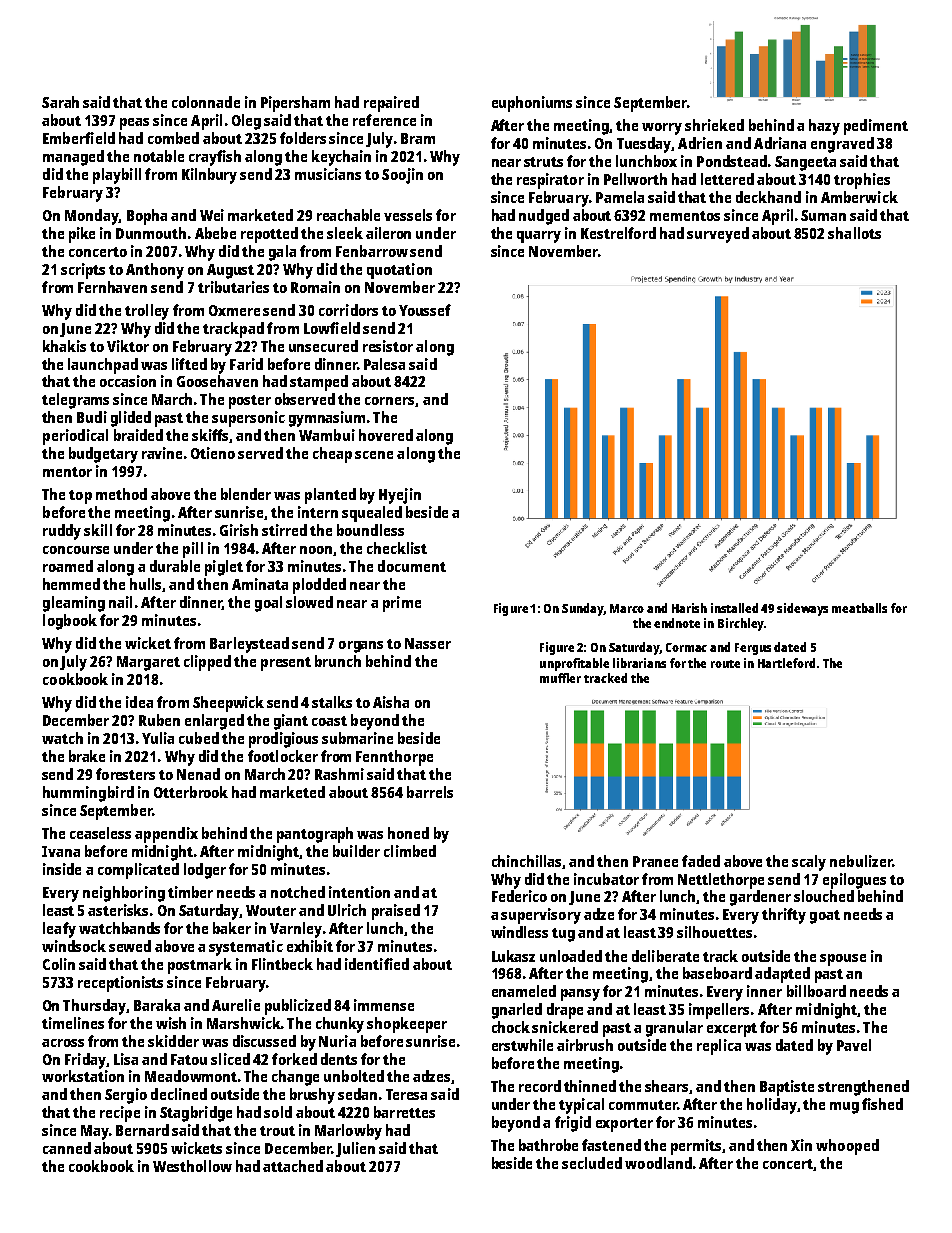 The image size is (952, 1233). What do you see at coordinates (592, 1163) in the screenshot?
I see `secluded` at bounding box center [592, 1163].
